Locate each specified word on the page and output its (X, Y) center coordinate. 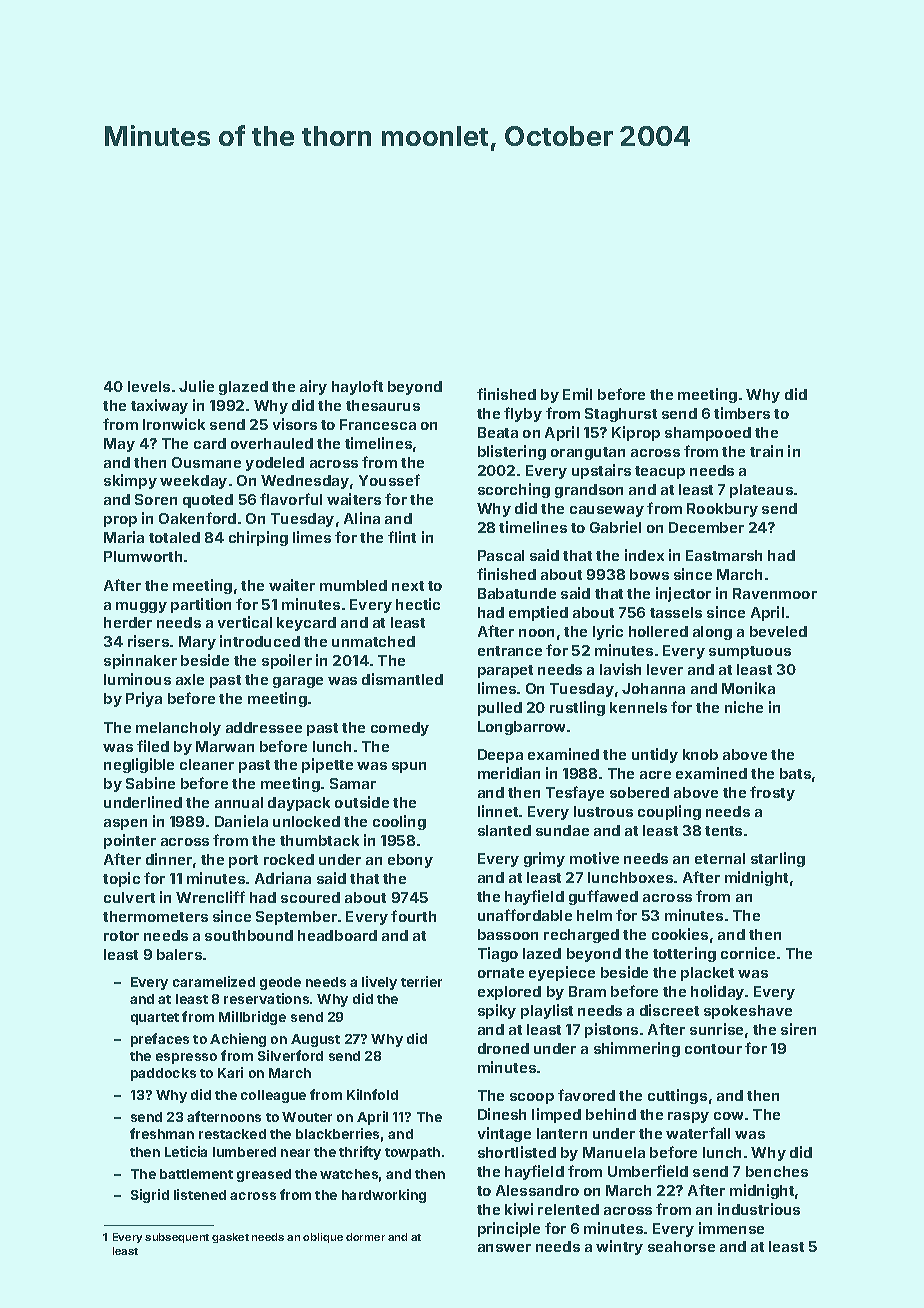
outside (362, 802)
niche (744, 707)
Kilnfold (372, 1094)
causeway (607, 511)
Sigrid (150, 1196)
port (243, 861)
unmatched (373, 641)
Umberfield (648, 1171)
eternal (720, 858)
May (119, 445)
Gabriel (615, 527)
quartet (155, 1019)
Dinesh (502, 1114)
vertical (245, 622)
